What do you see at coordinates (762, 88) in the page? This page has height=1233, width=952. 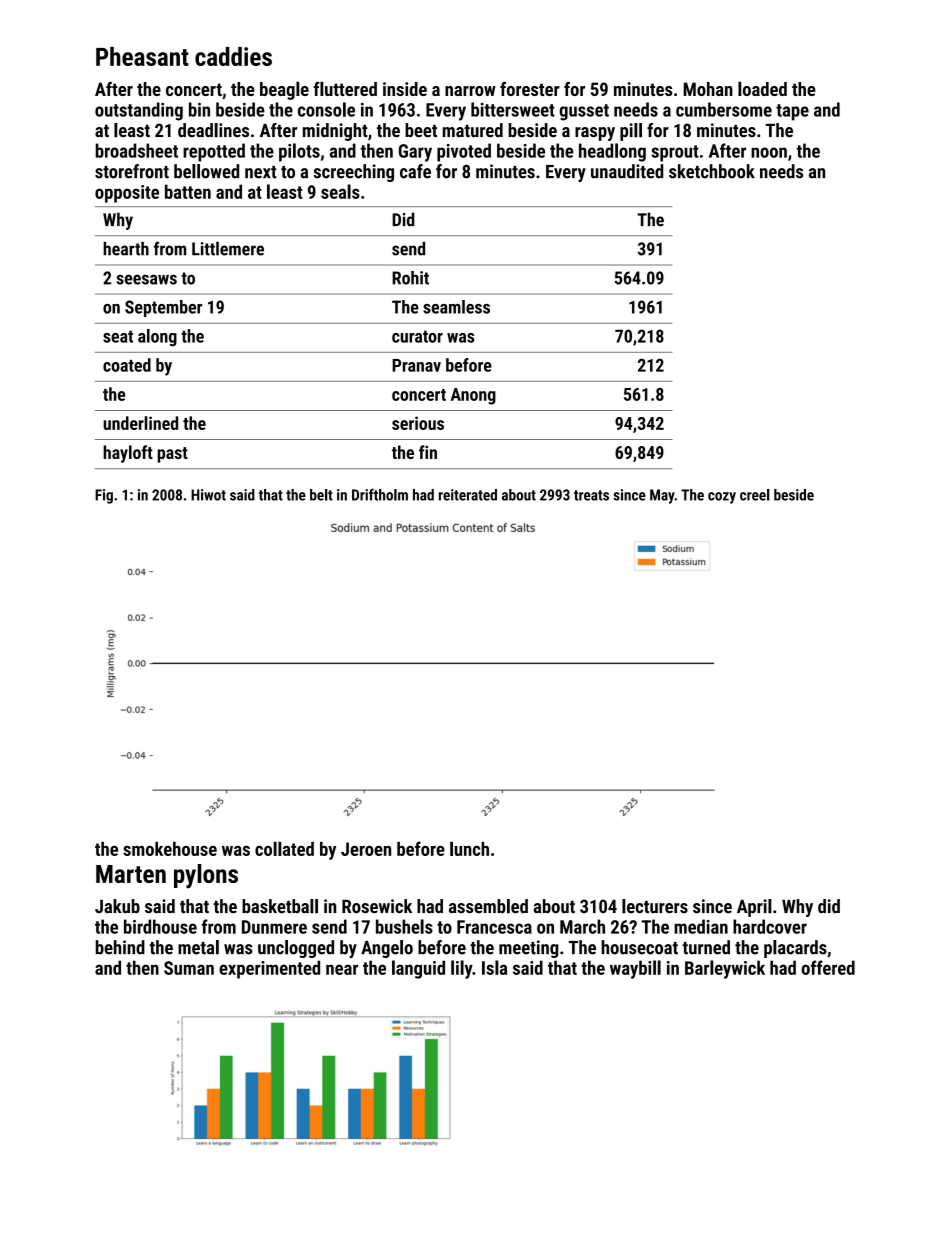 I see `loaded` at bounding box center [762, 88].
